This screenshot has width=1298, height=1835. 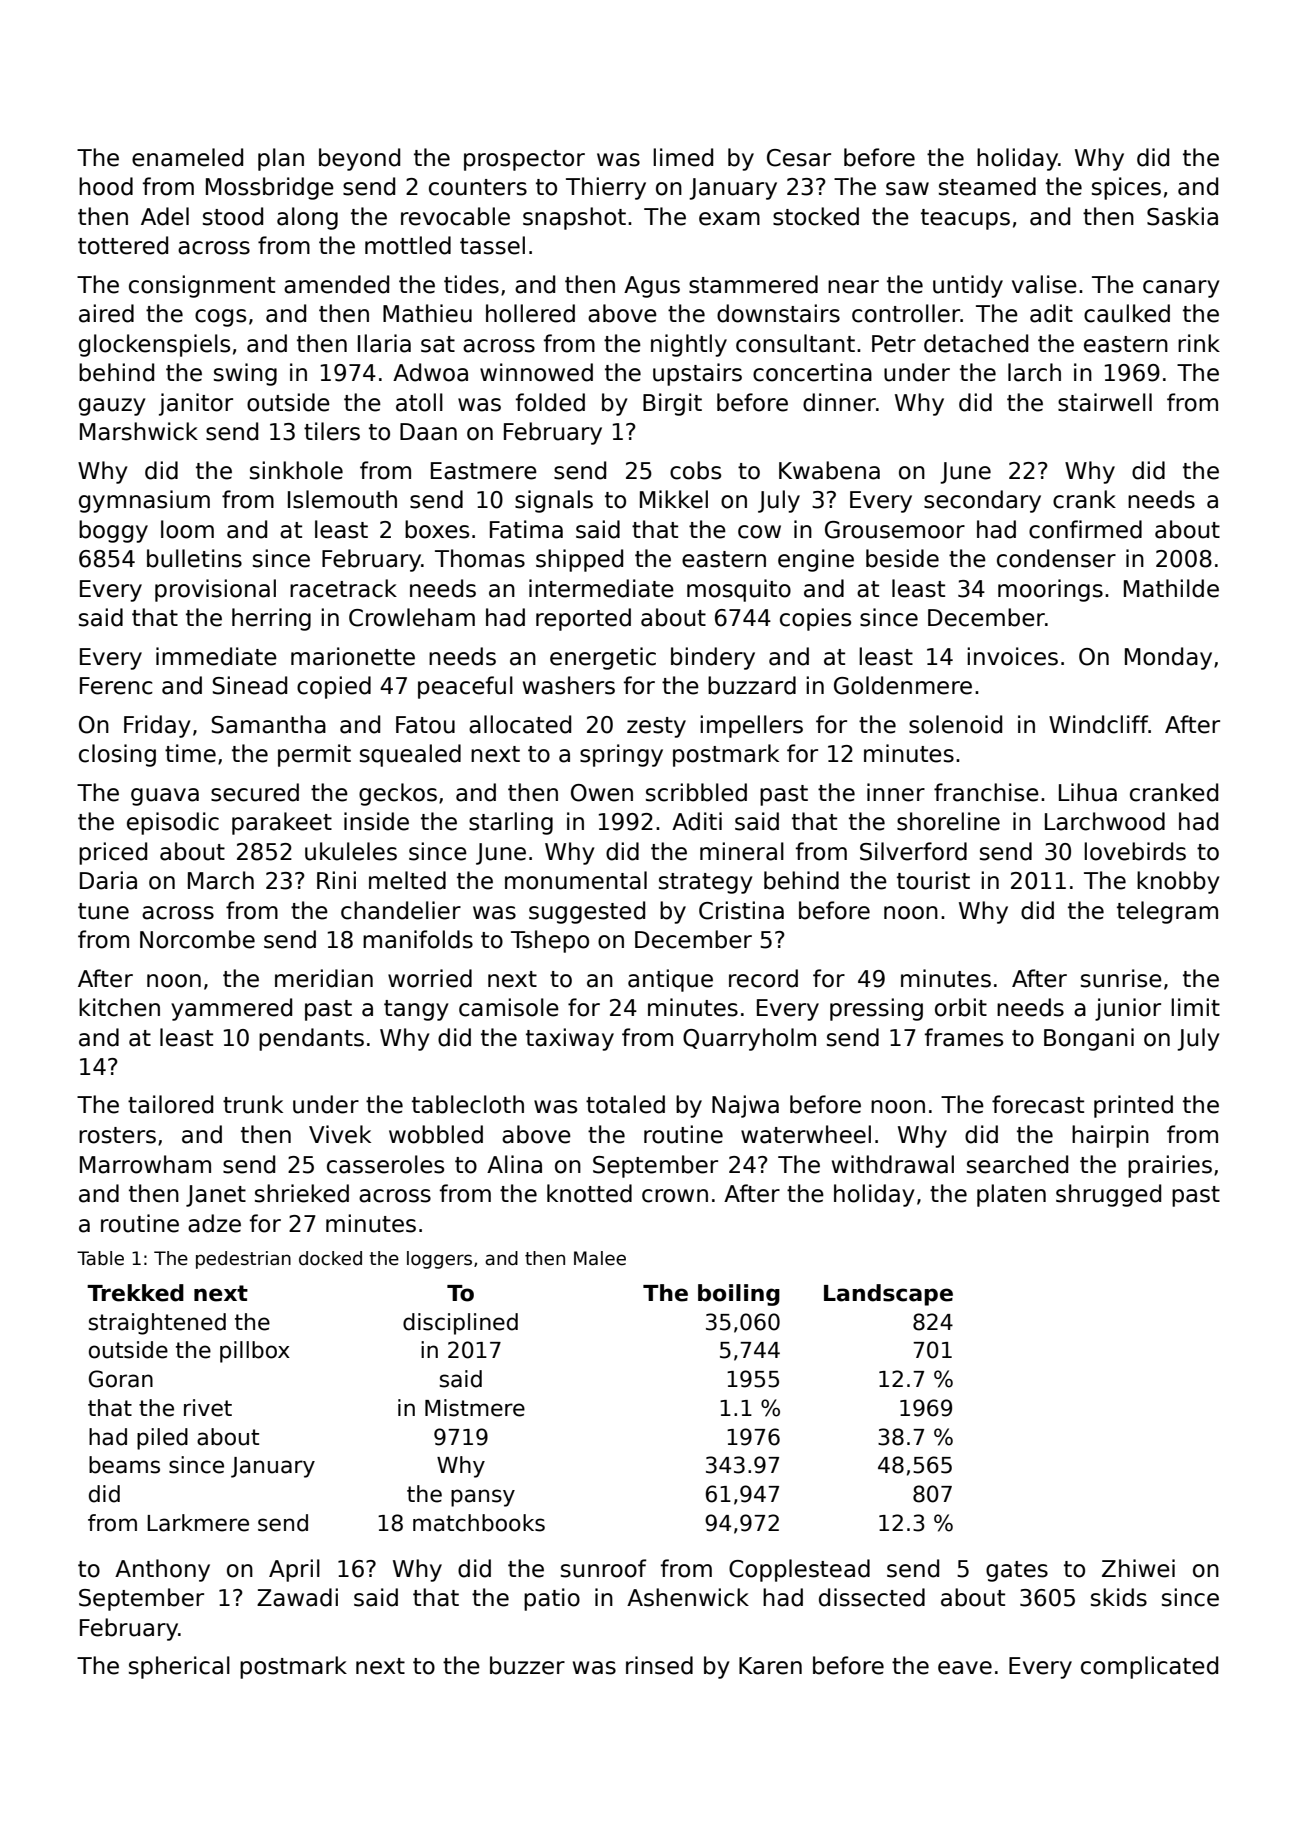 What do you see at coordinates (1017, 1164) in the screenshot?
I see `searched` at bounding box center [1017, 1164].
